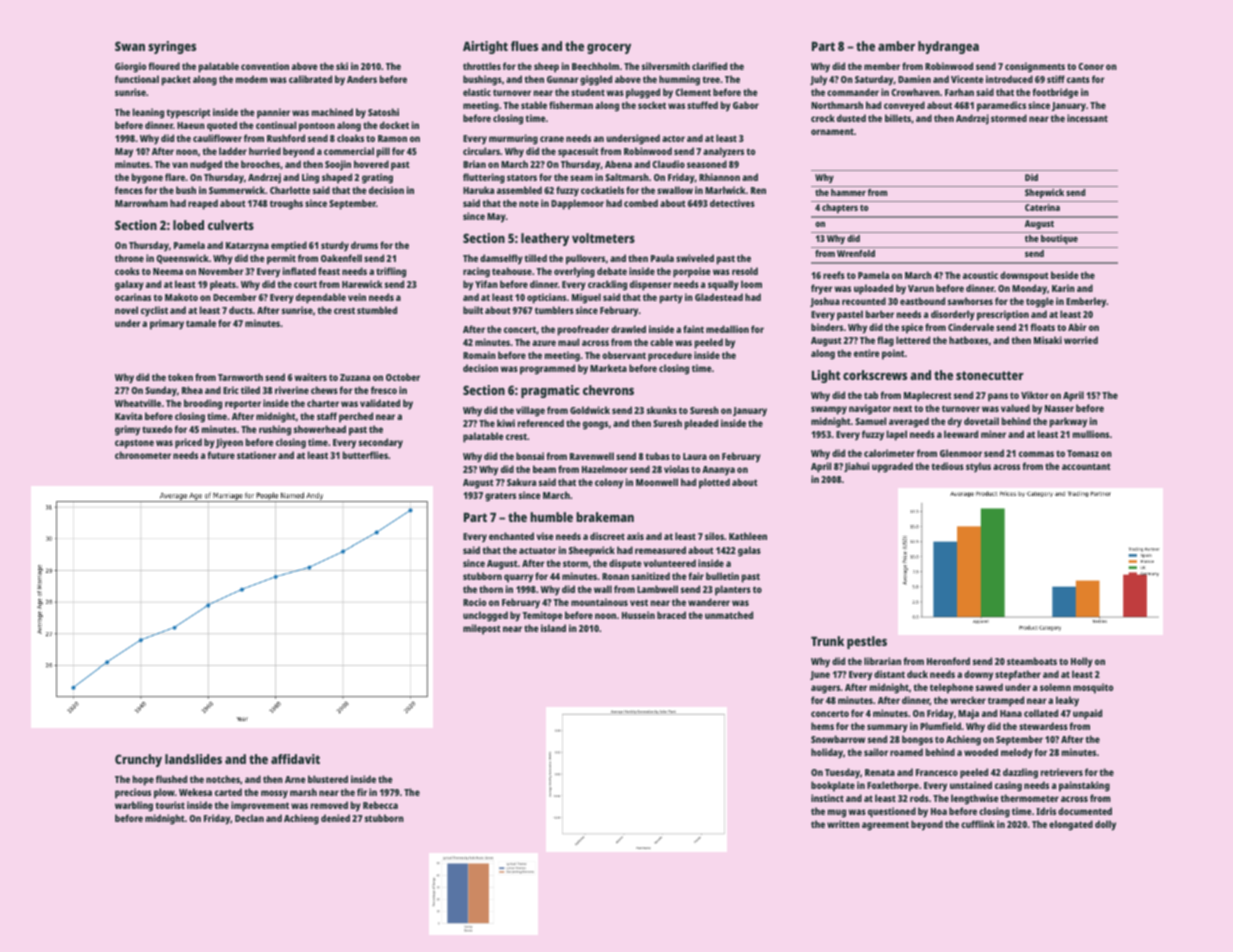  I want to click on Oakenfell, so click(341, 258).
